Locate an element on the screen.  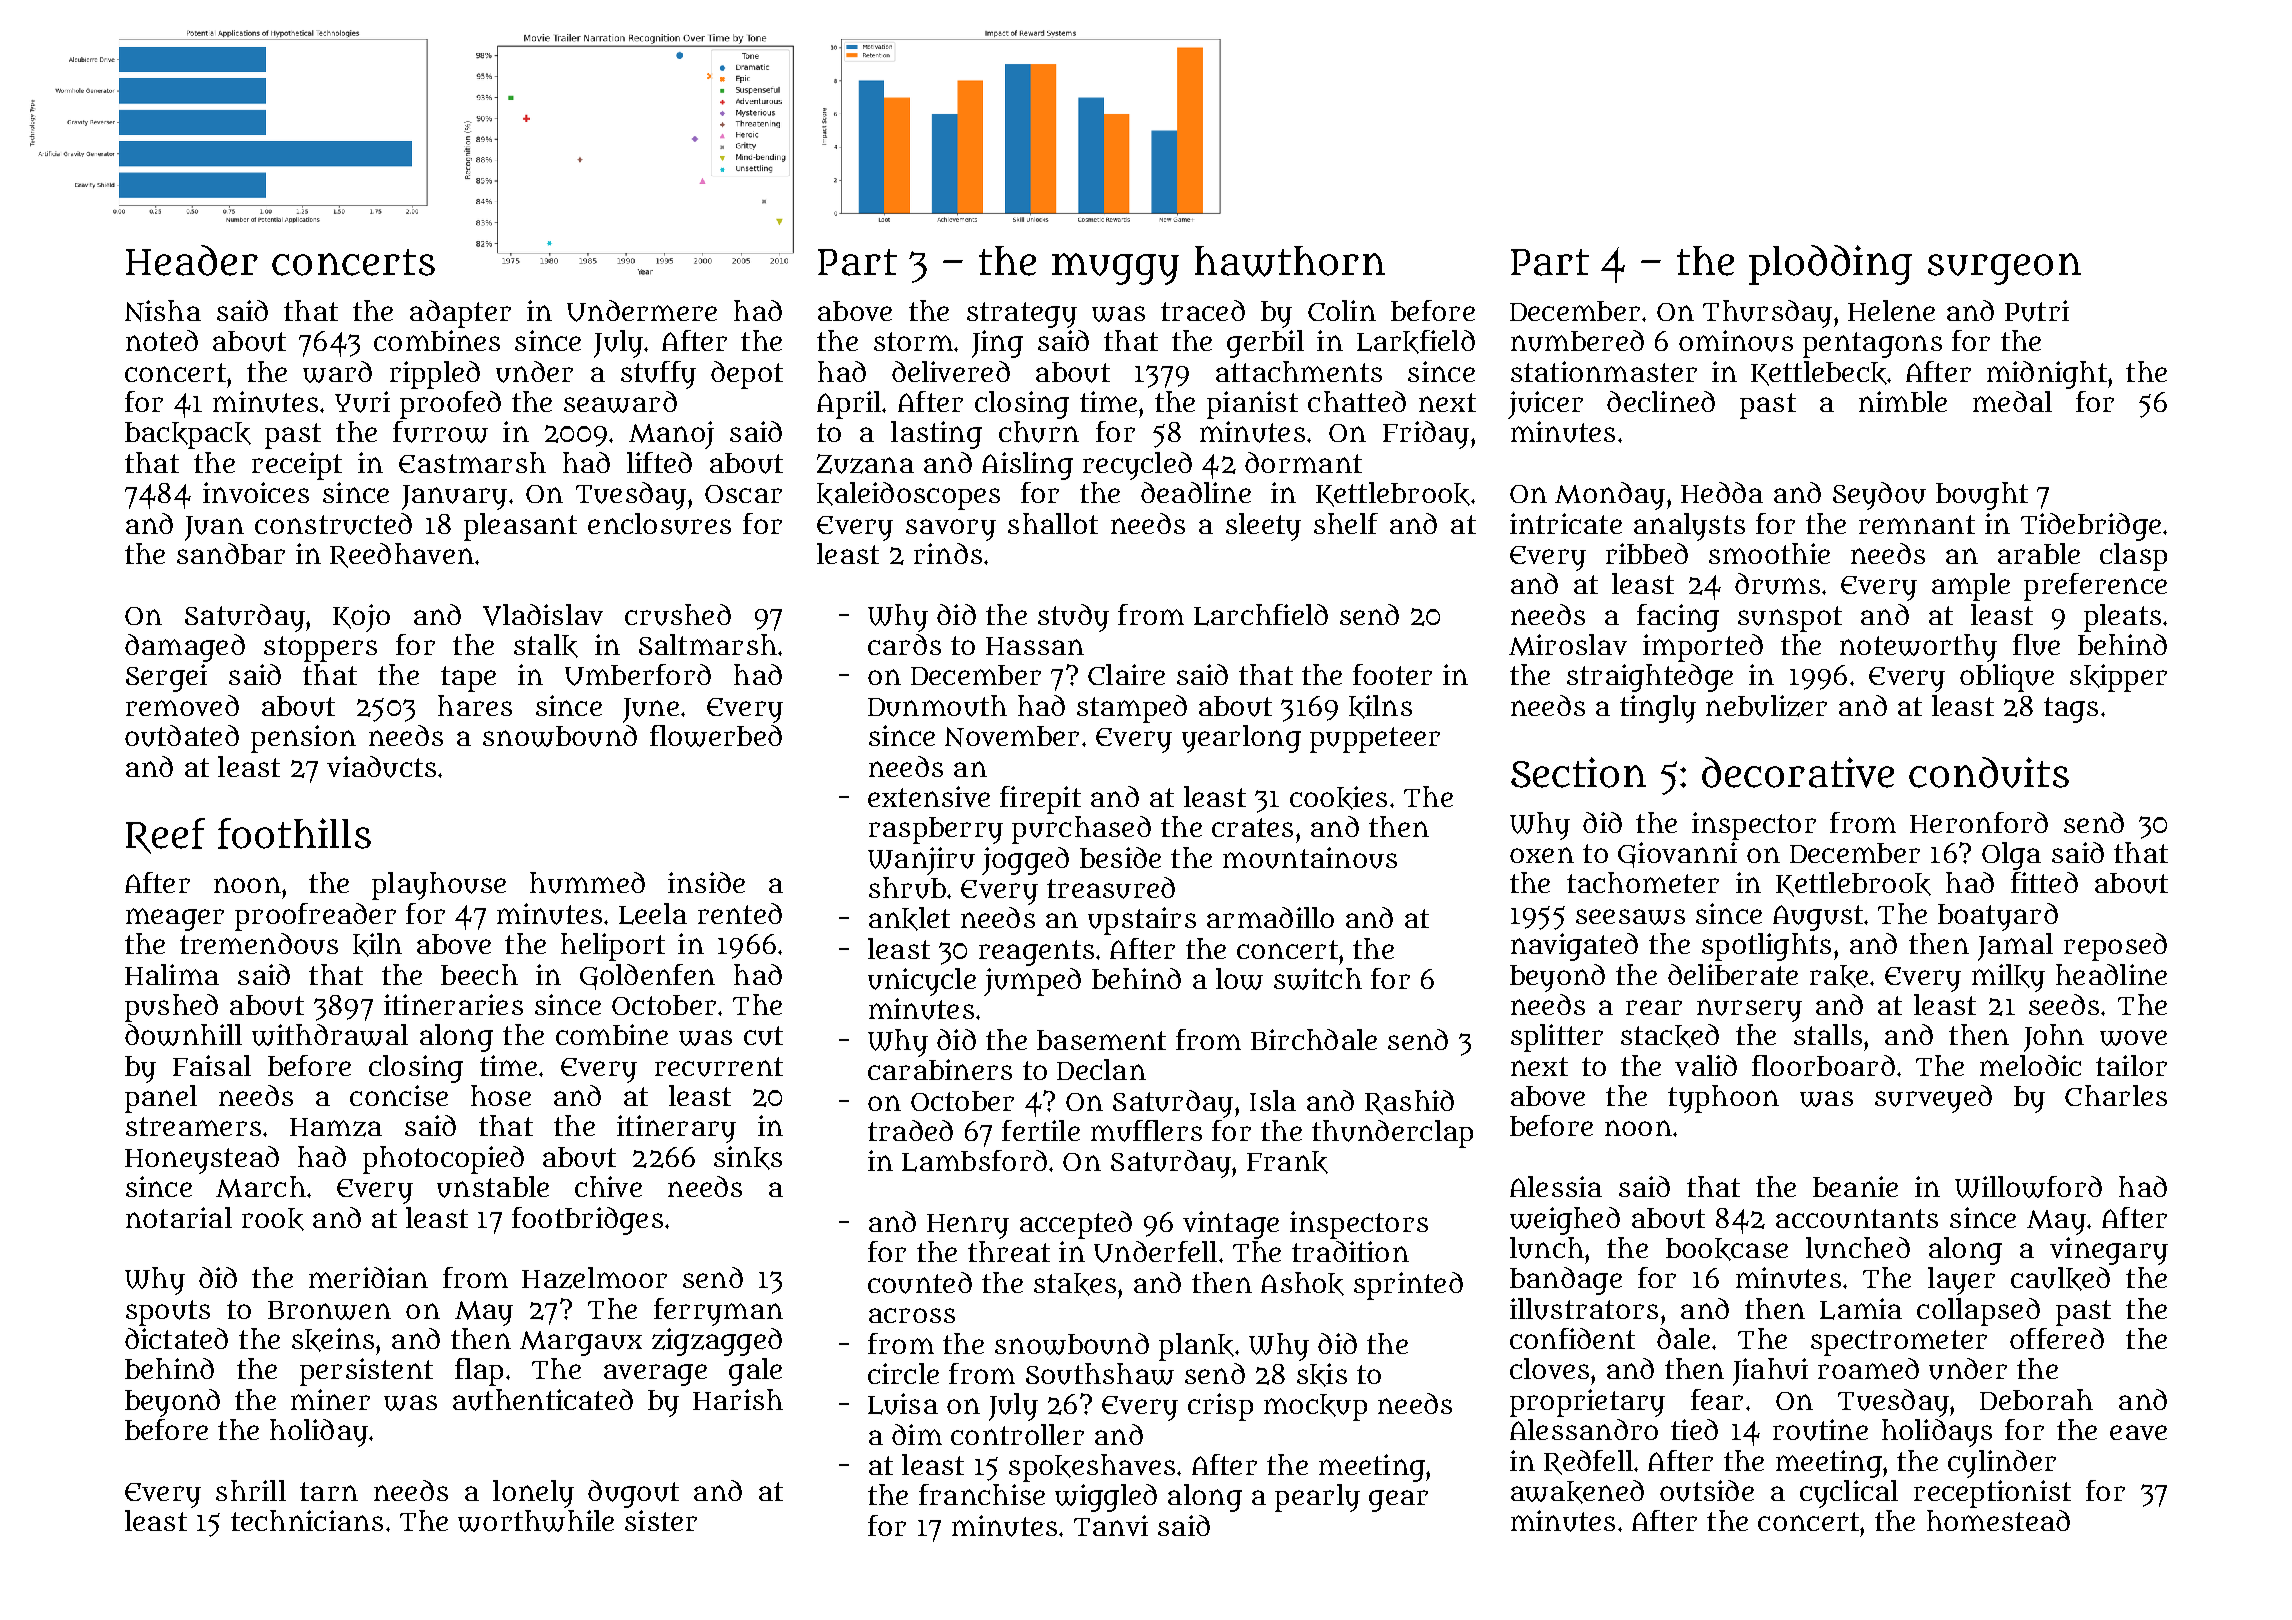
sunspot is located at coordinates (1790, 619).
